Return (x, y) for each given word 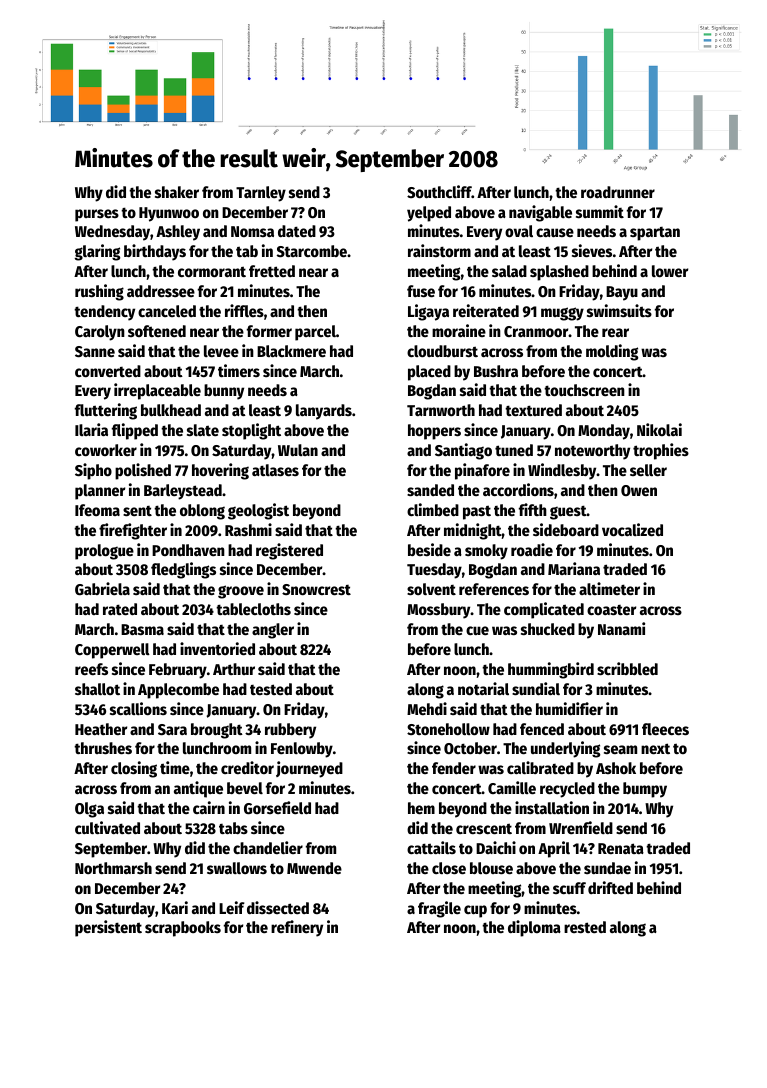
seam (620, 749)
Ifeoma (97, 510)
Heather (101, 729)
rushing (99, 292)
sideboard (566, 529)
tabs (233, 828)
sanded (430, 490)
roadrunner (618, 192)
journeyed (309, 769)
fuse (421, 291)
